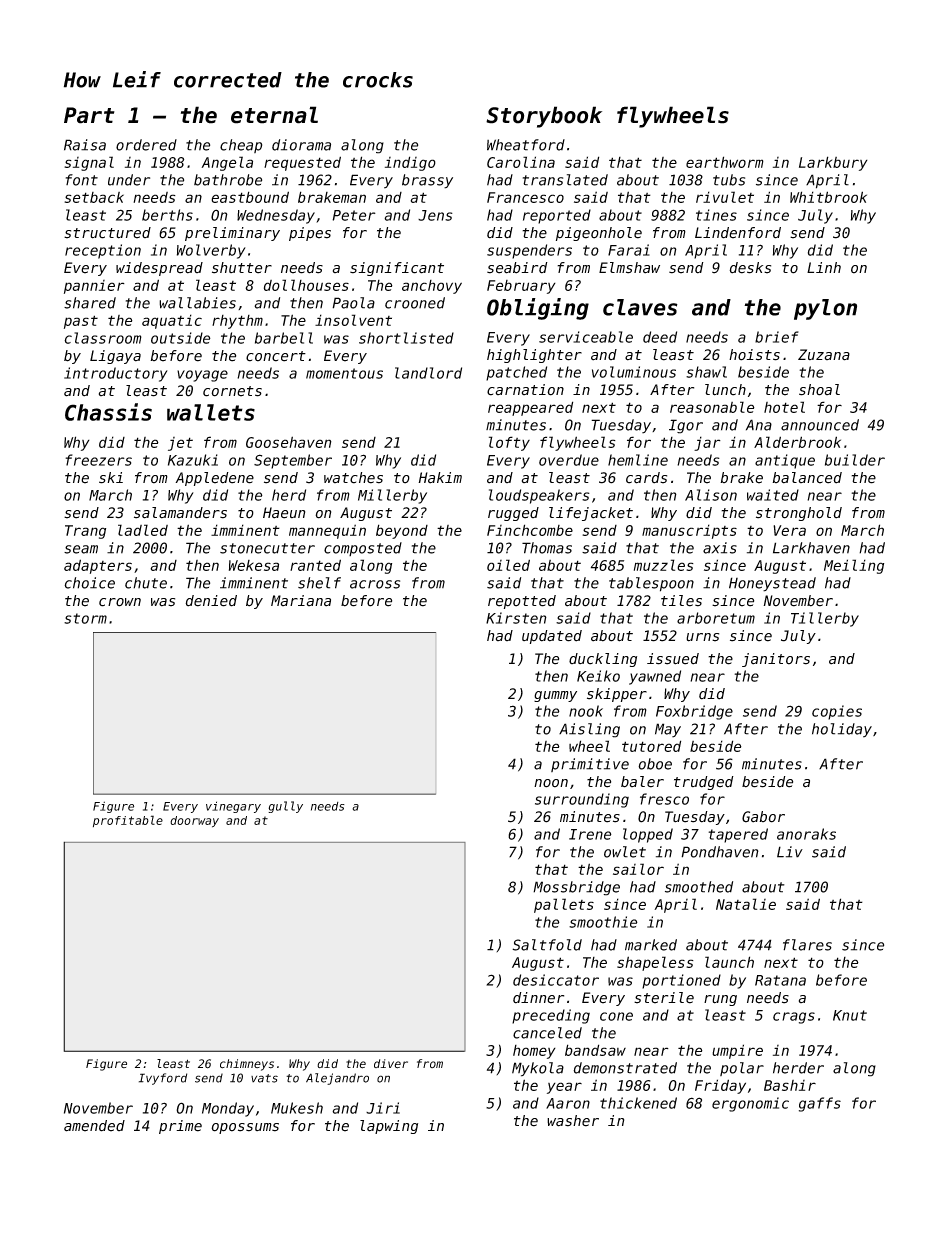  Describe the element at coordinates (855, 460) in the page. I see `builder` at that location.
